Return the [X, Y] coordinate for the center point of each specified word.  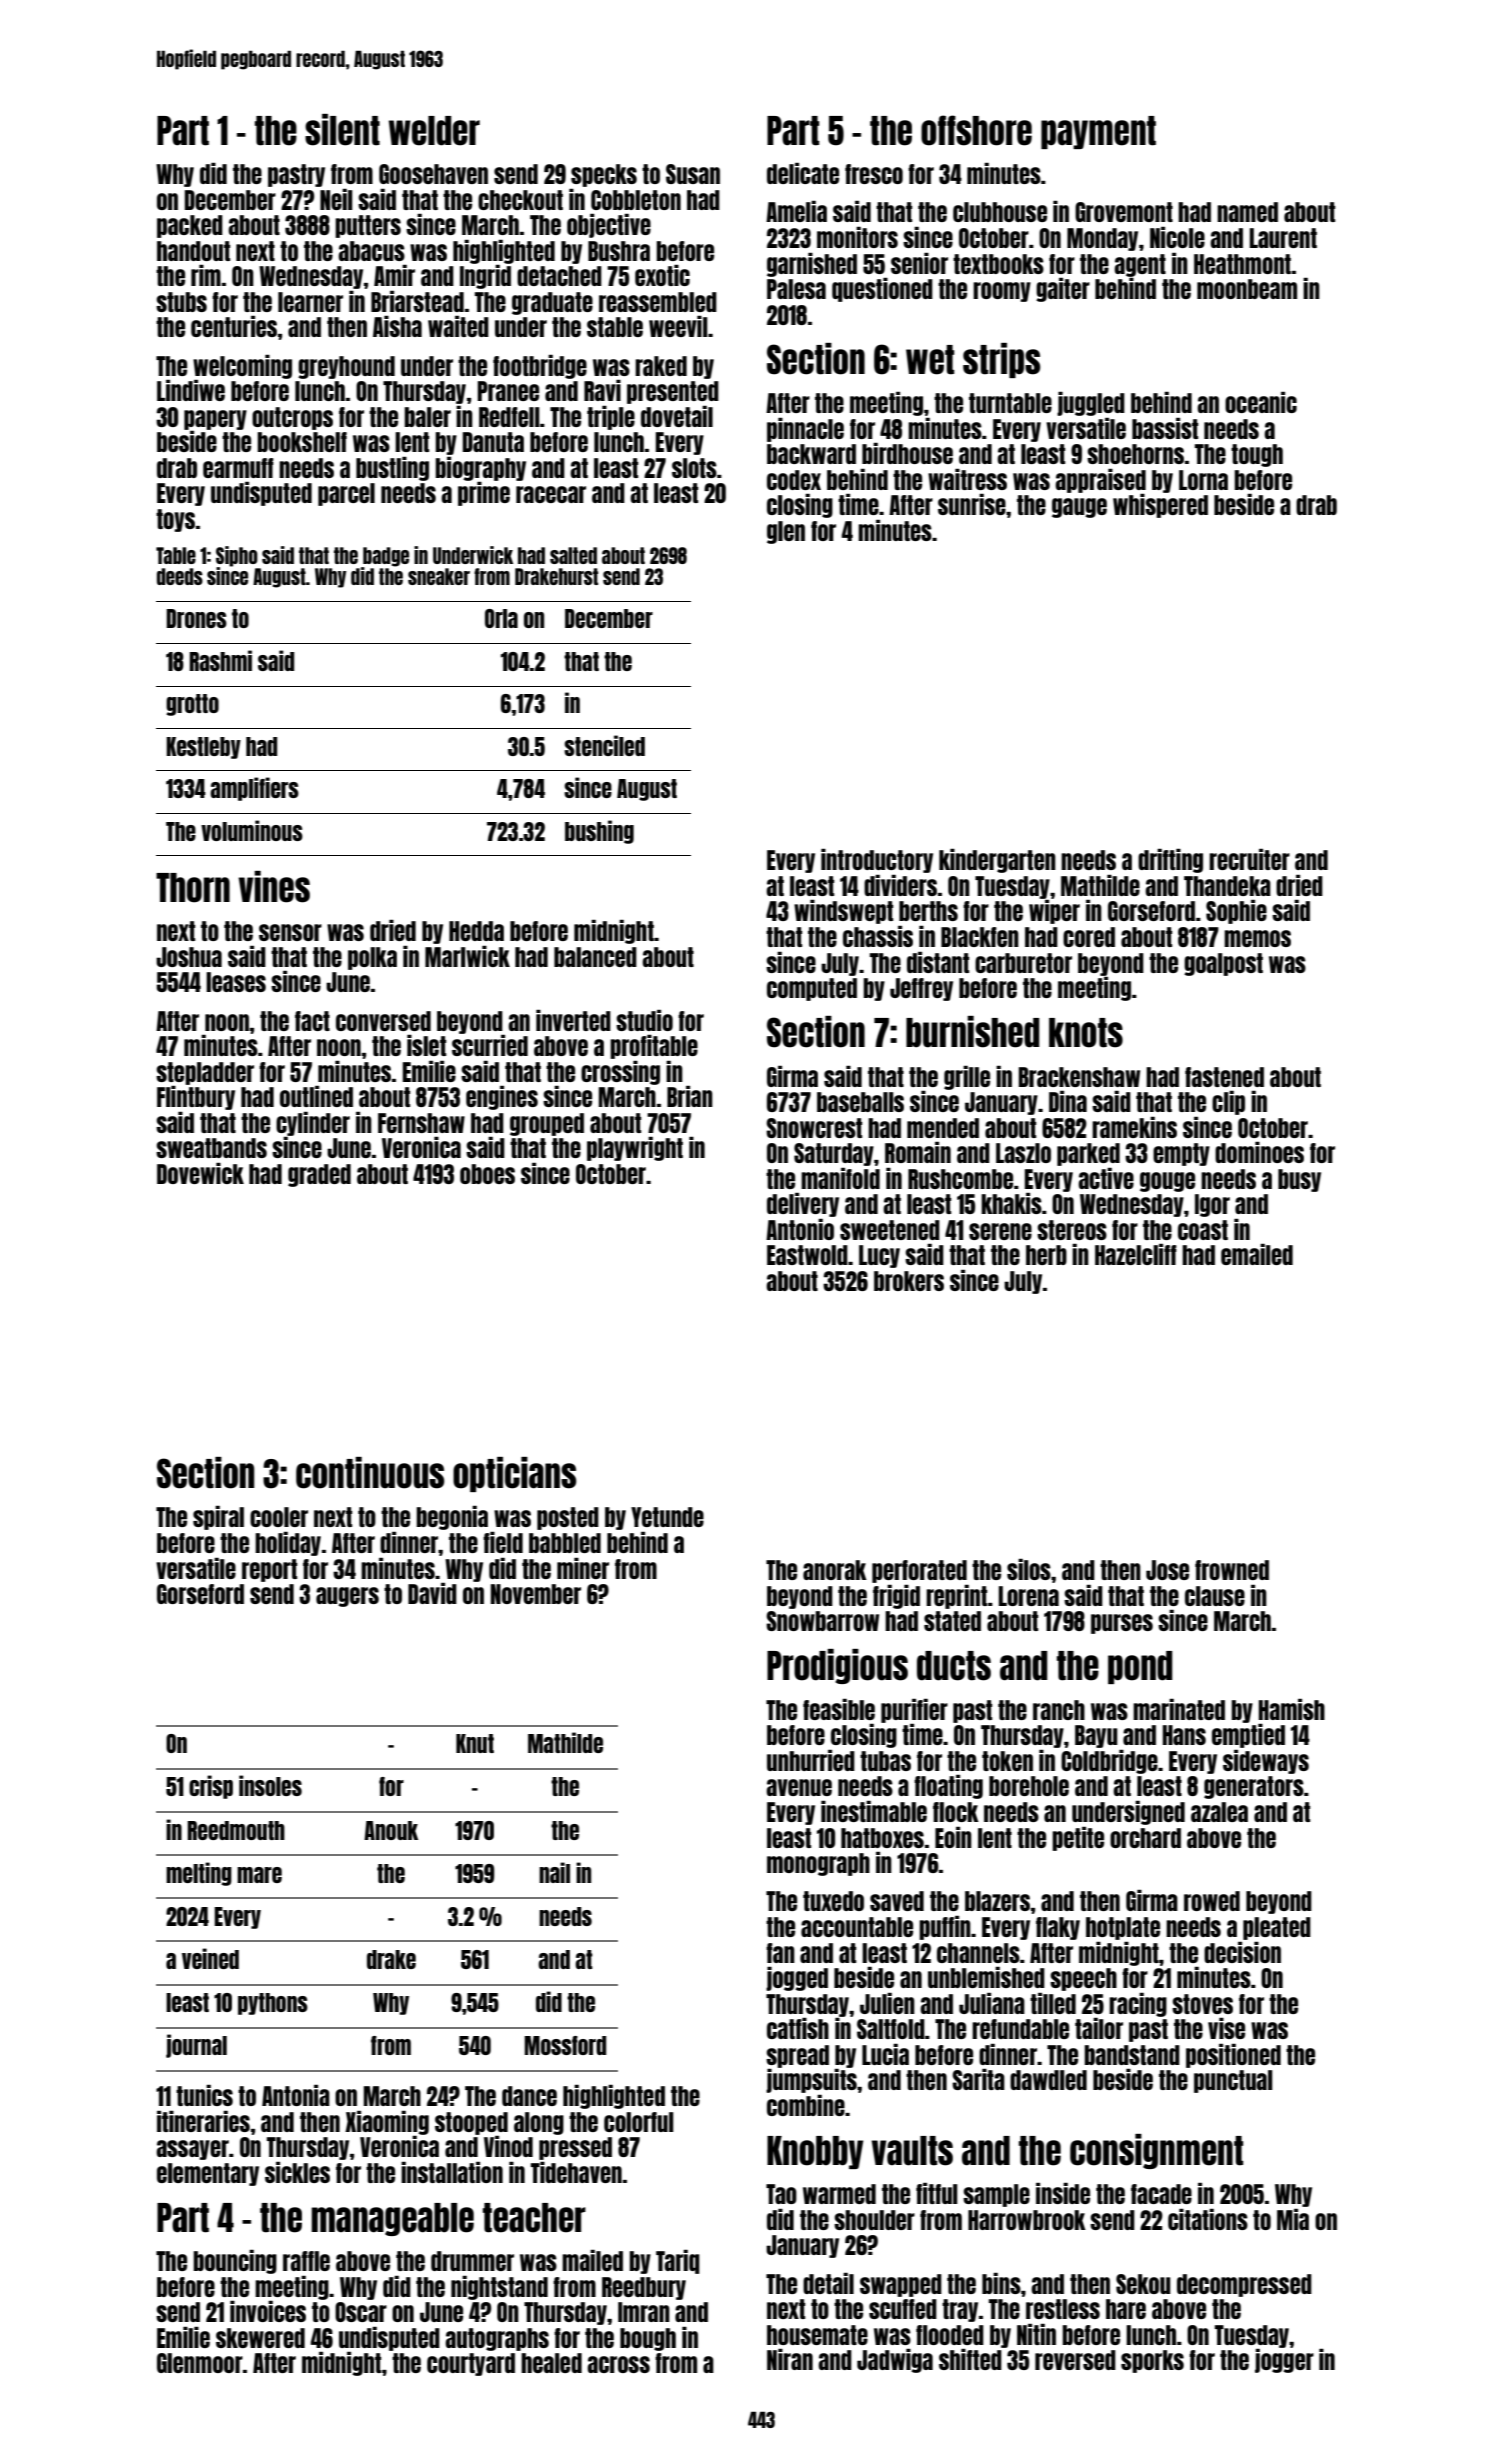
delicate [803, 173]
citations [1208, 2219]
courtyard [471, 2364]
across [618, 2364]
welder [434, 131]
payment [1098, 132]
